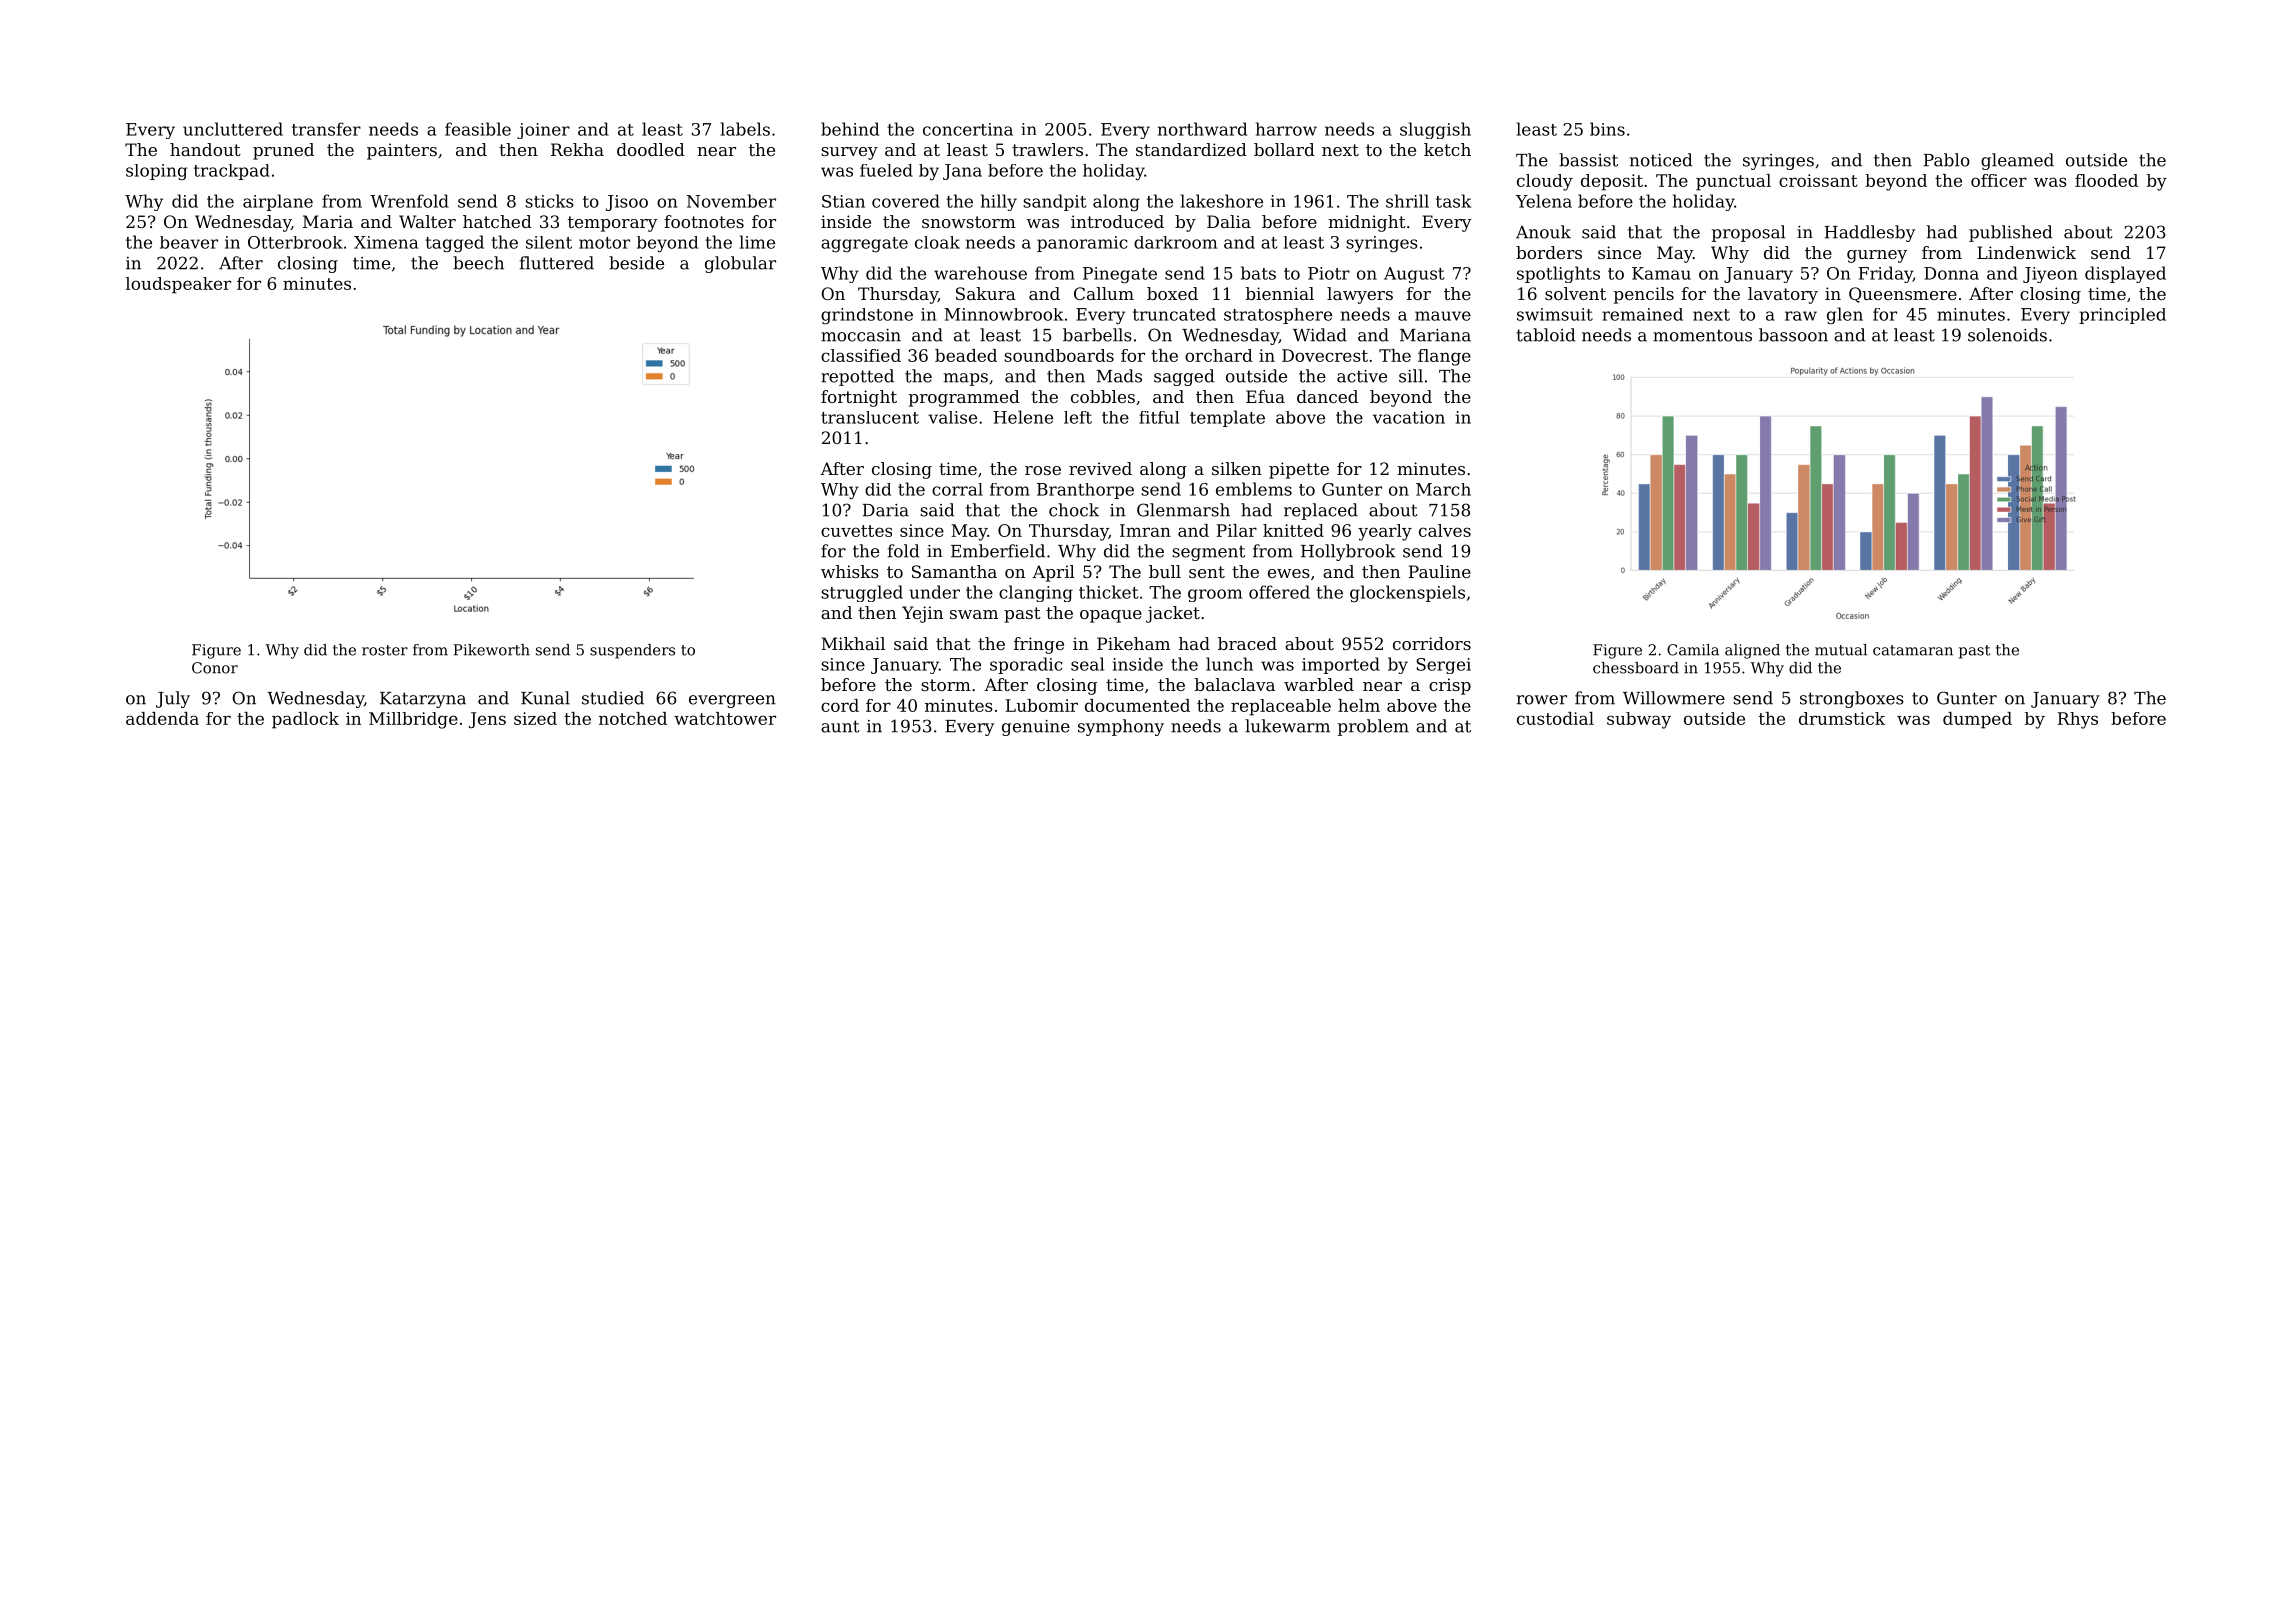  Describe the element at coordinates (2017, 161) in the screenshot. I see `gleamed` at that location.
